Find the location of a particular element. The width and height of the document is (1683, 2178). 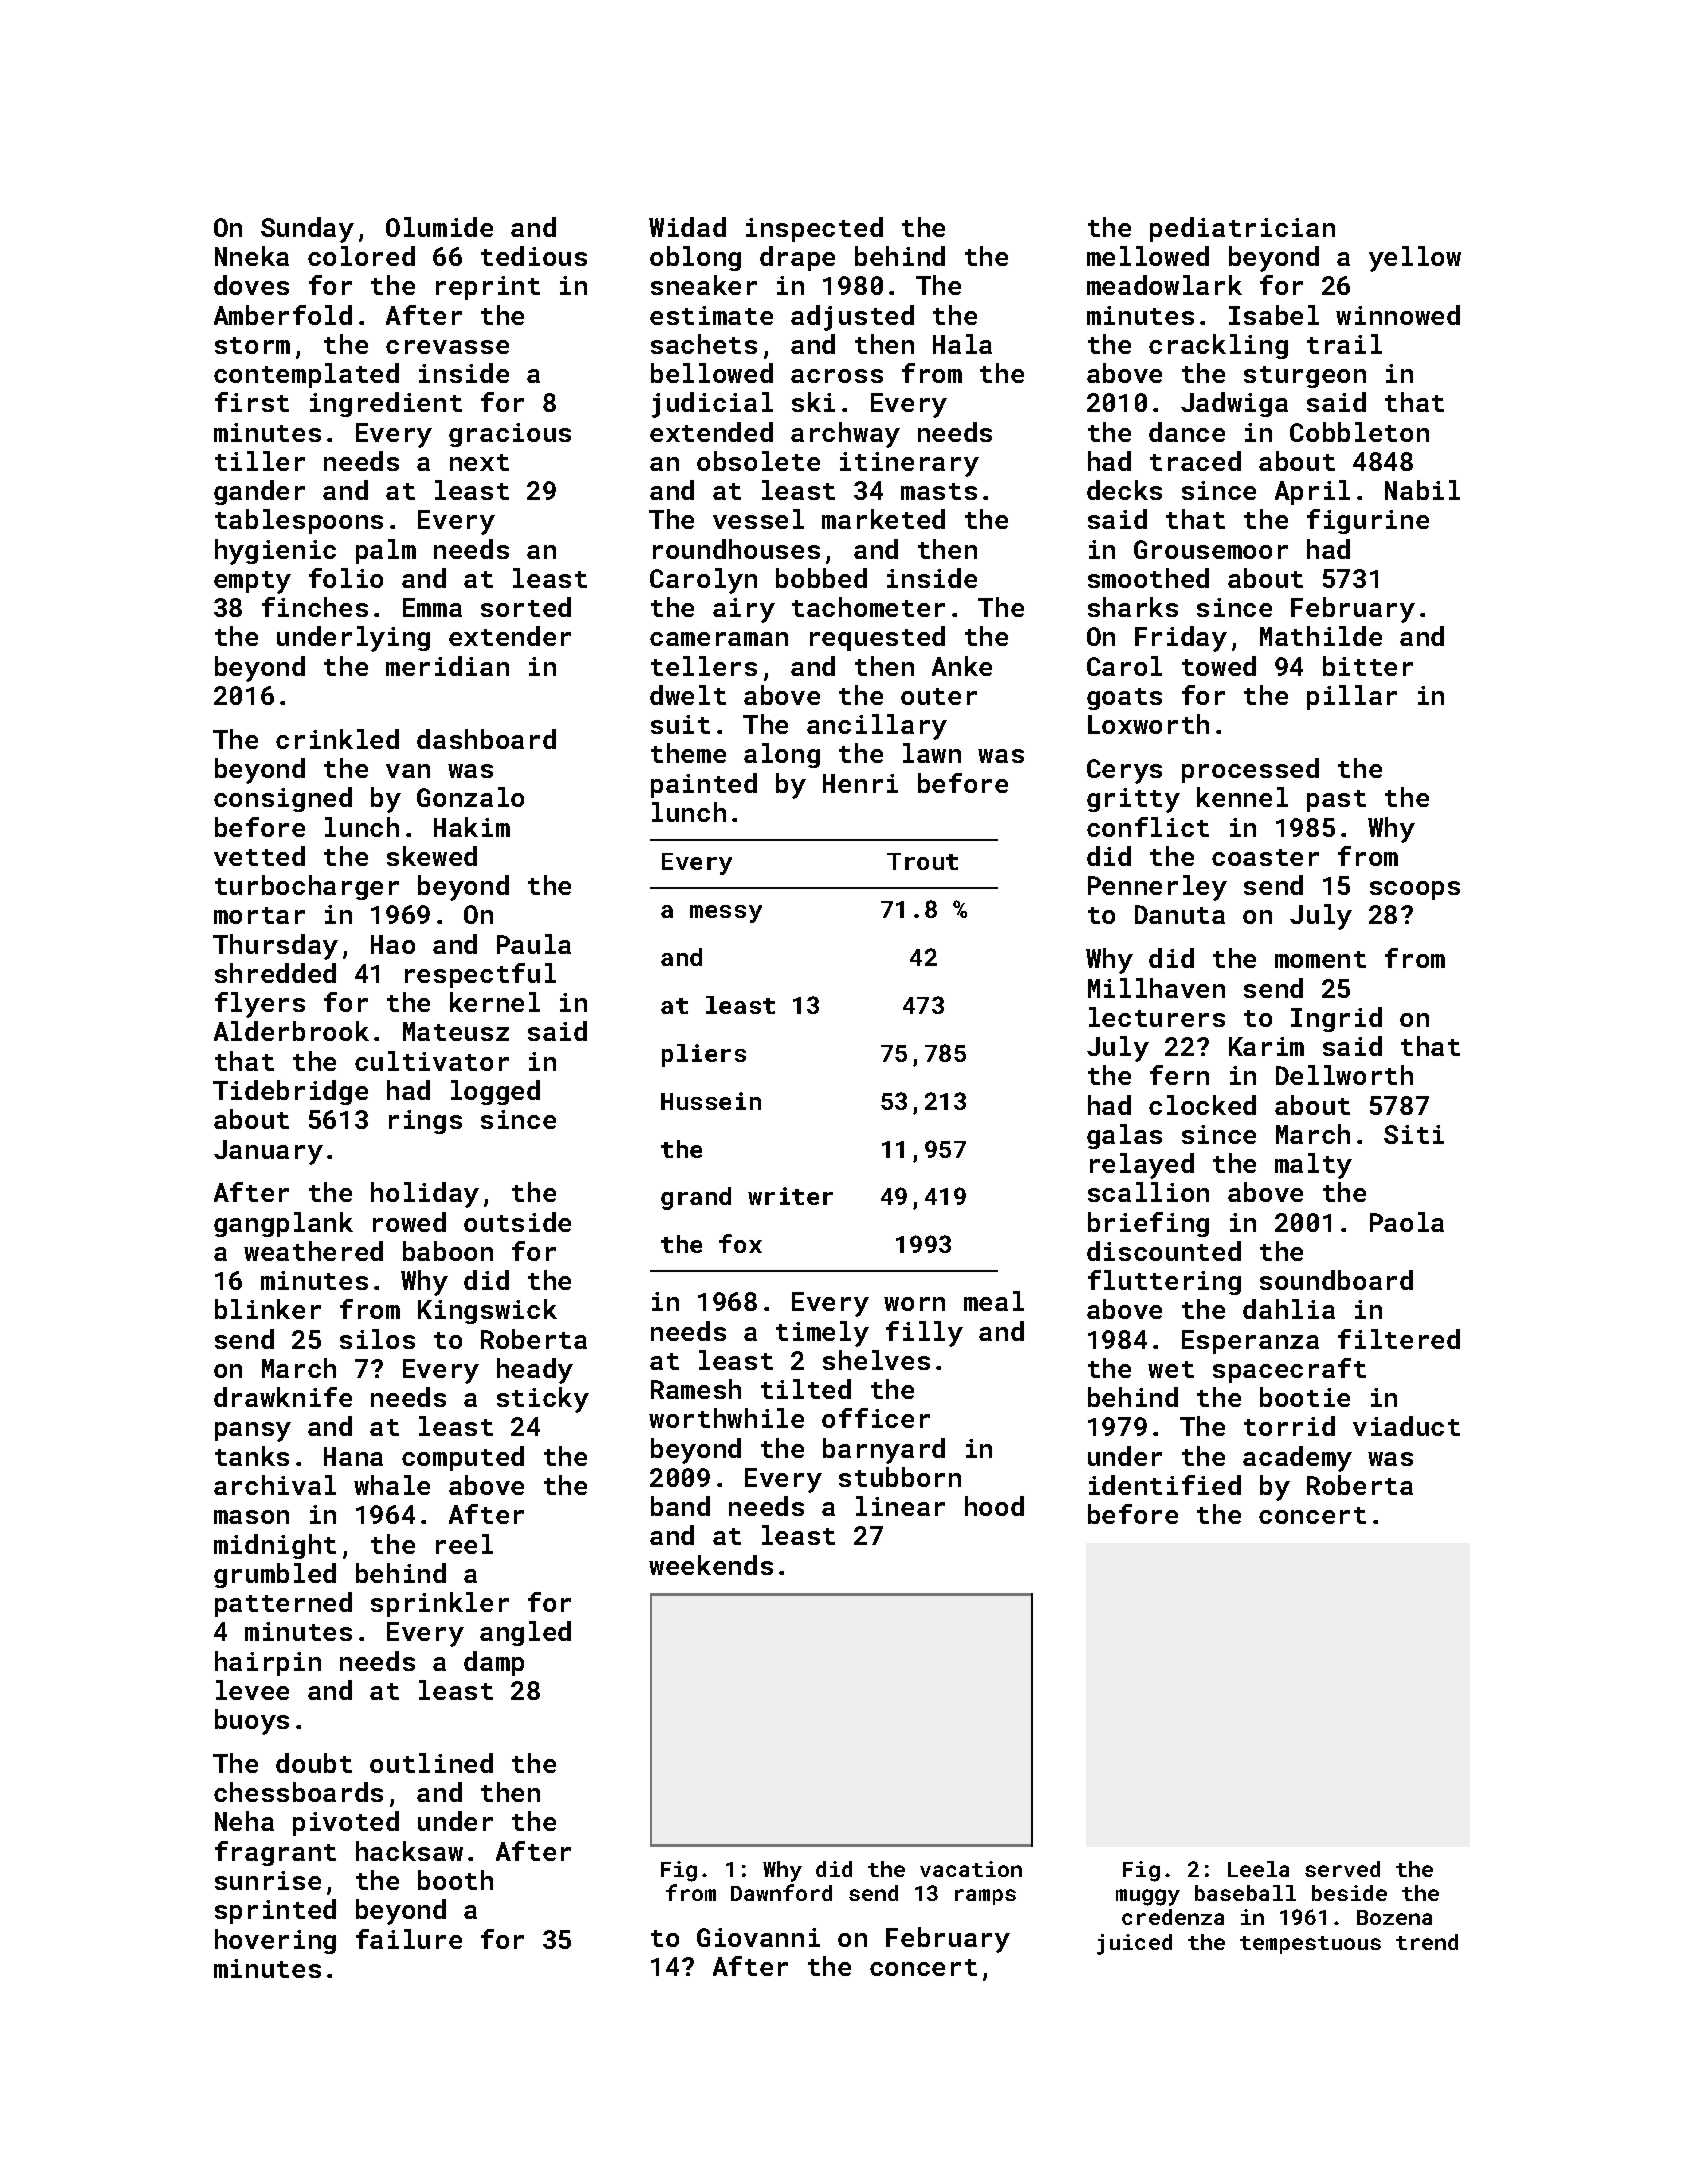

goats is located at coordinates (1124, 699).
